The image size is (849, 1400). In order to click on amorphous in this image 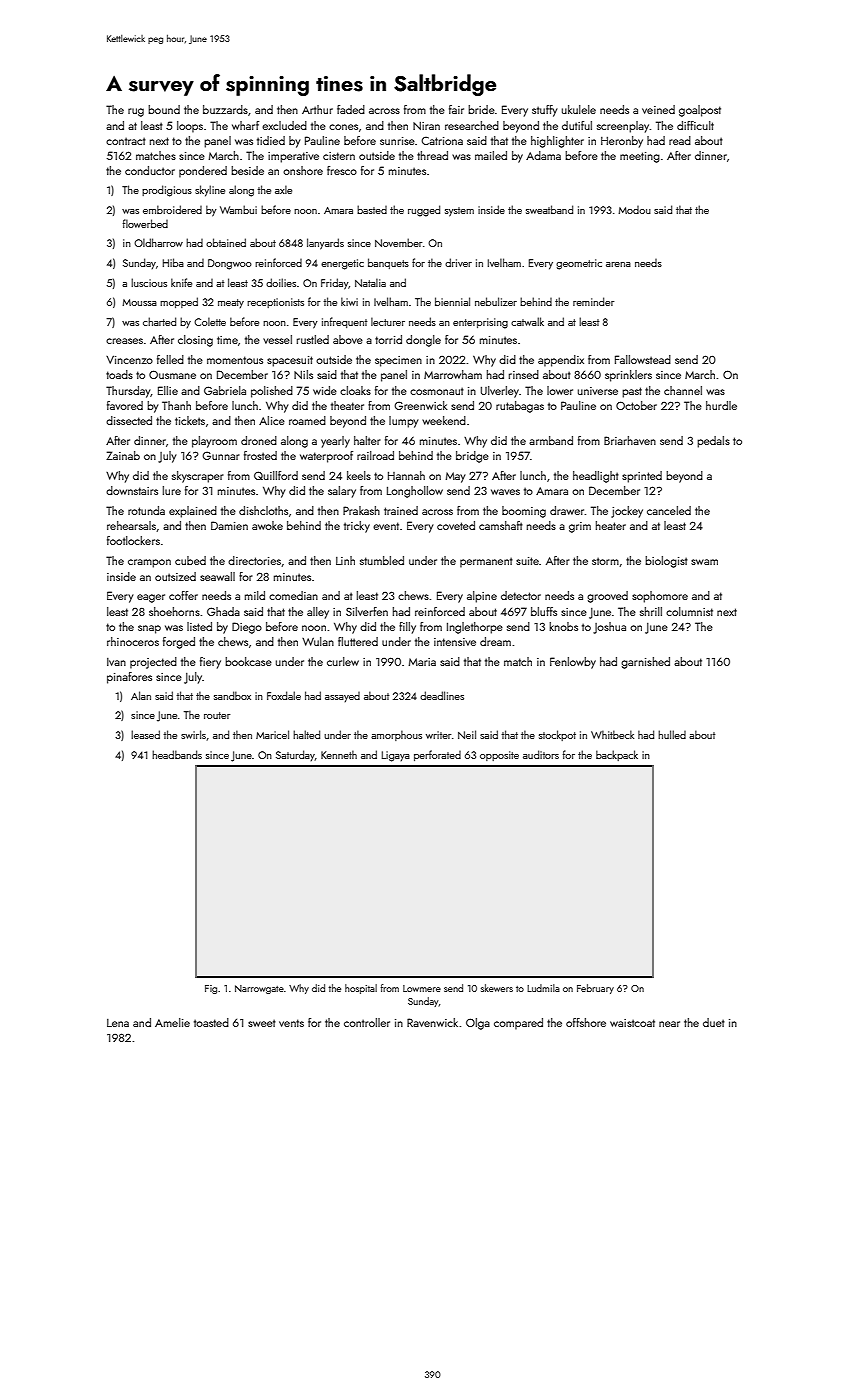, I will do `click(396, 735)`.
